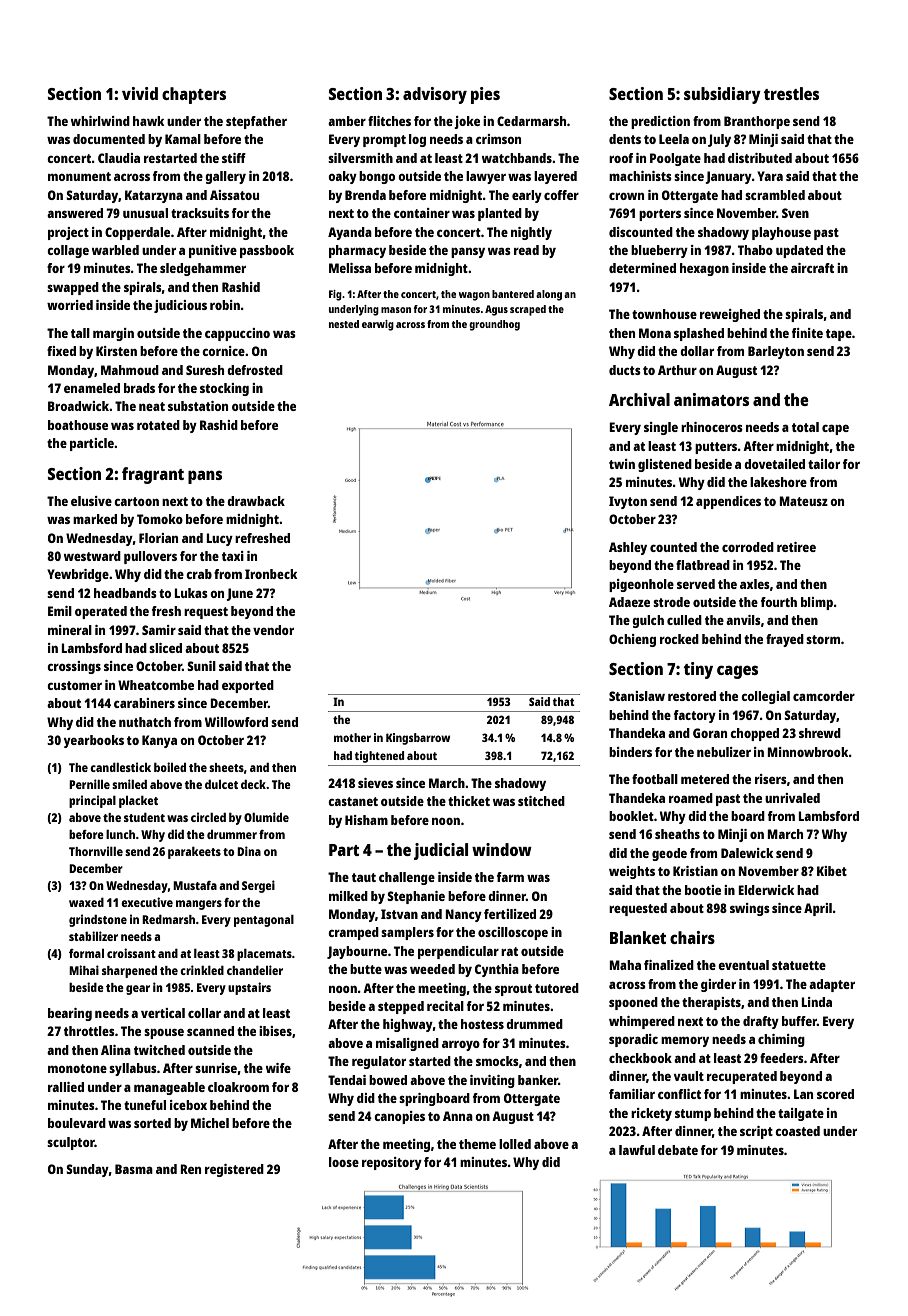 This screenshot has height=1316, width=908. Describe the element at coordinates (224, 389) in the screenshot. I see `stocking` at that location.
